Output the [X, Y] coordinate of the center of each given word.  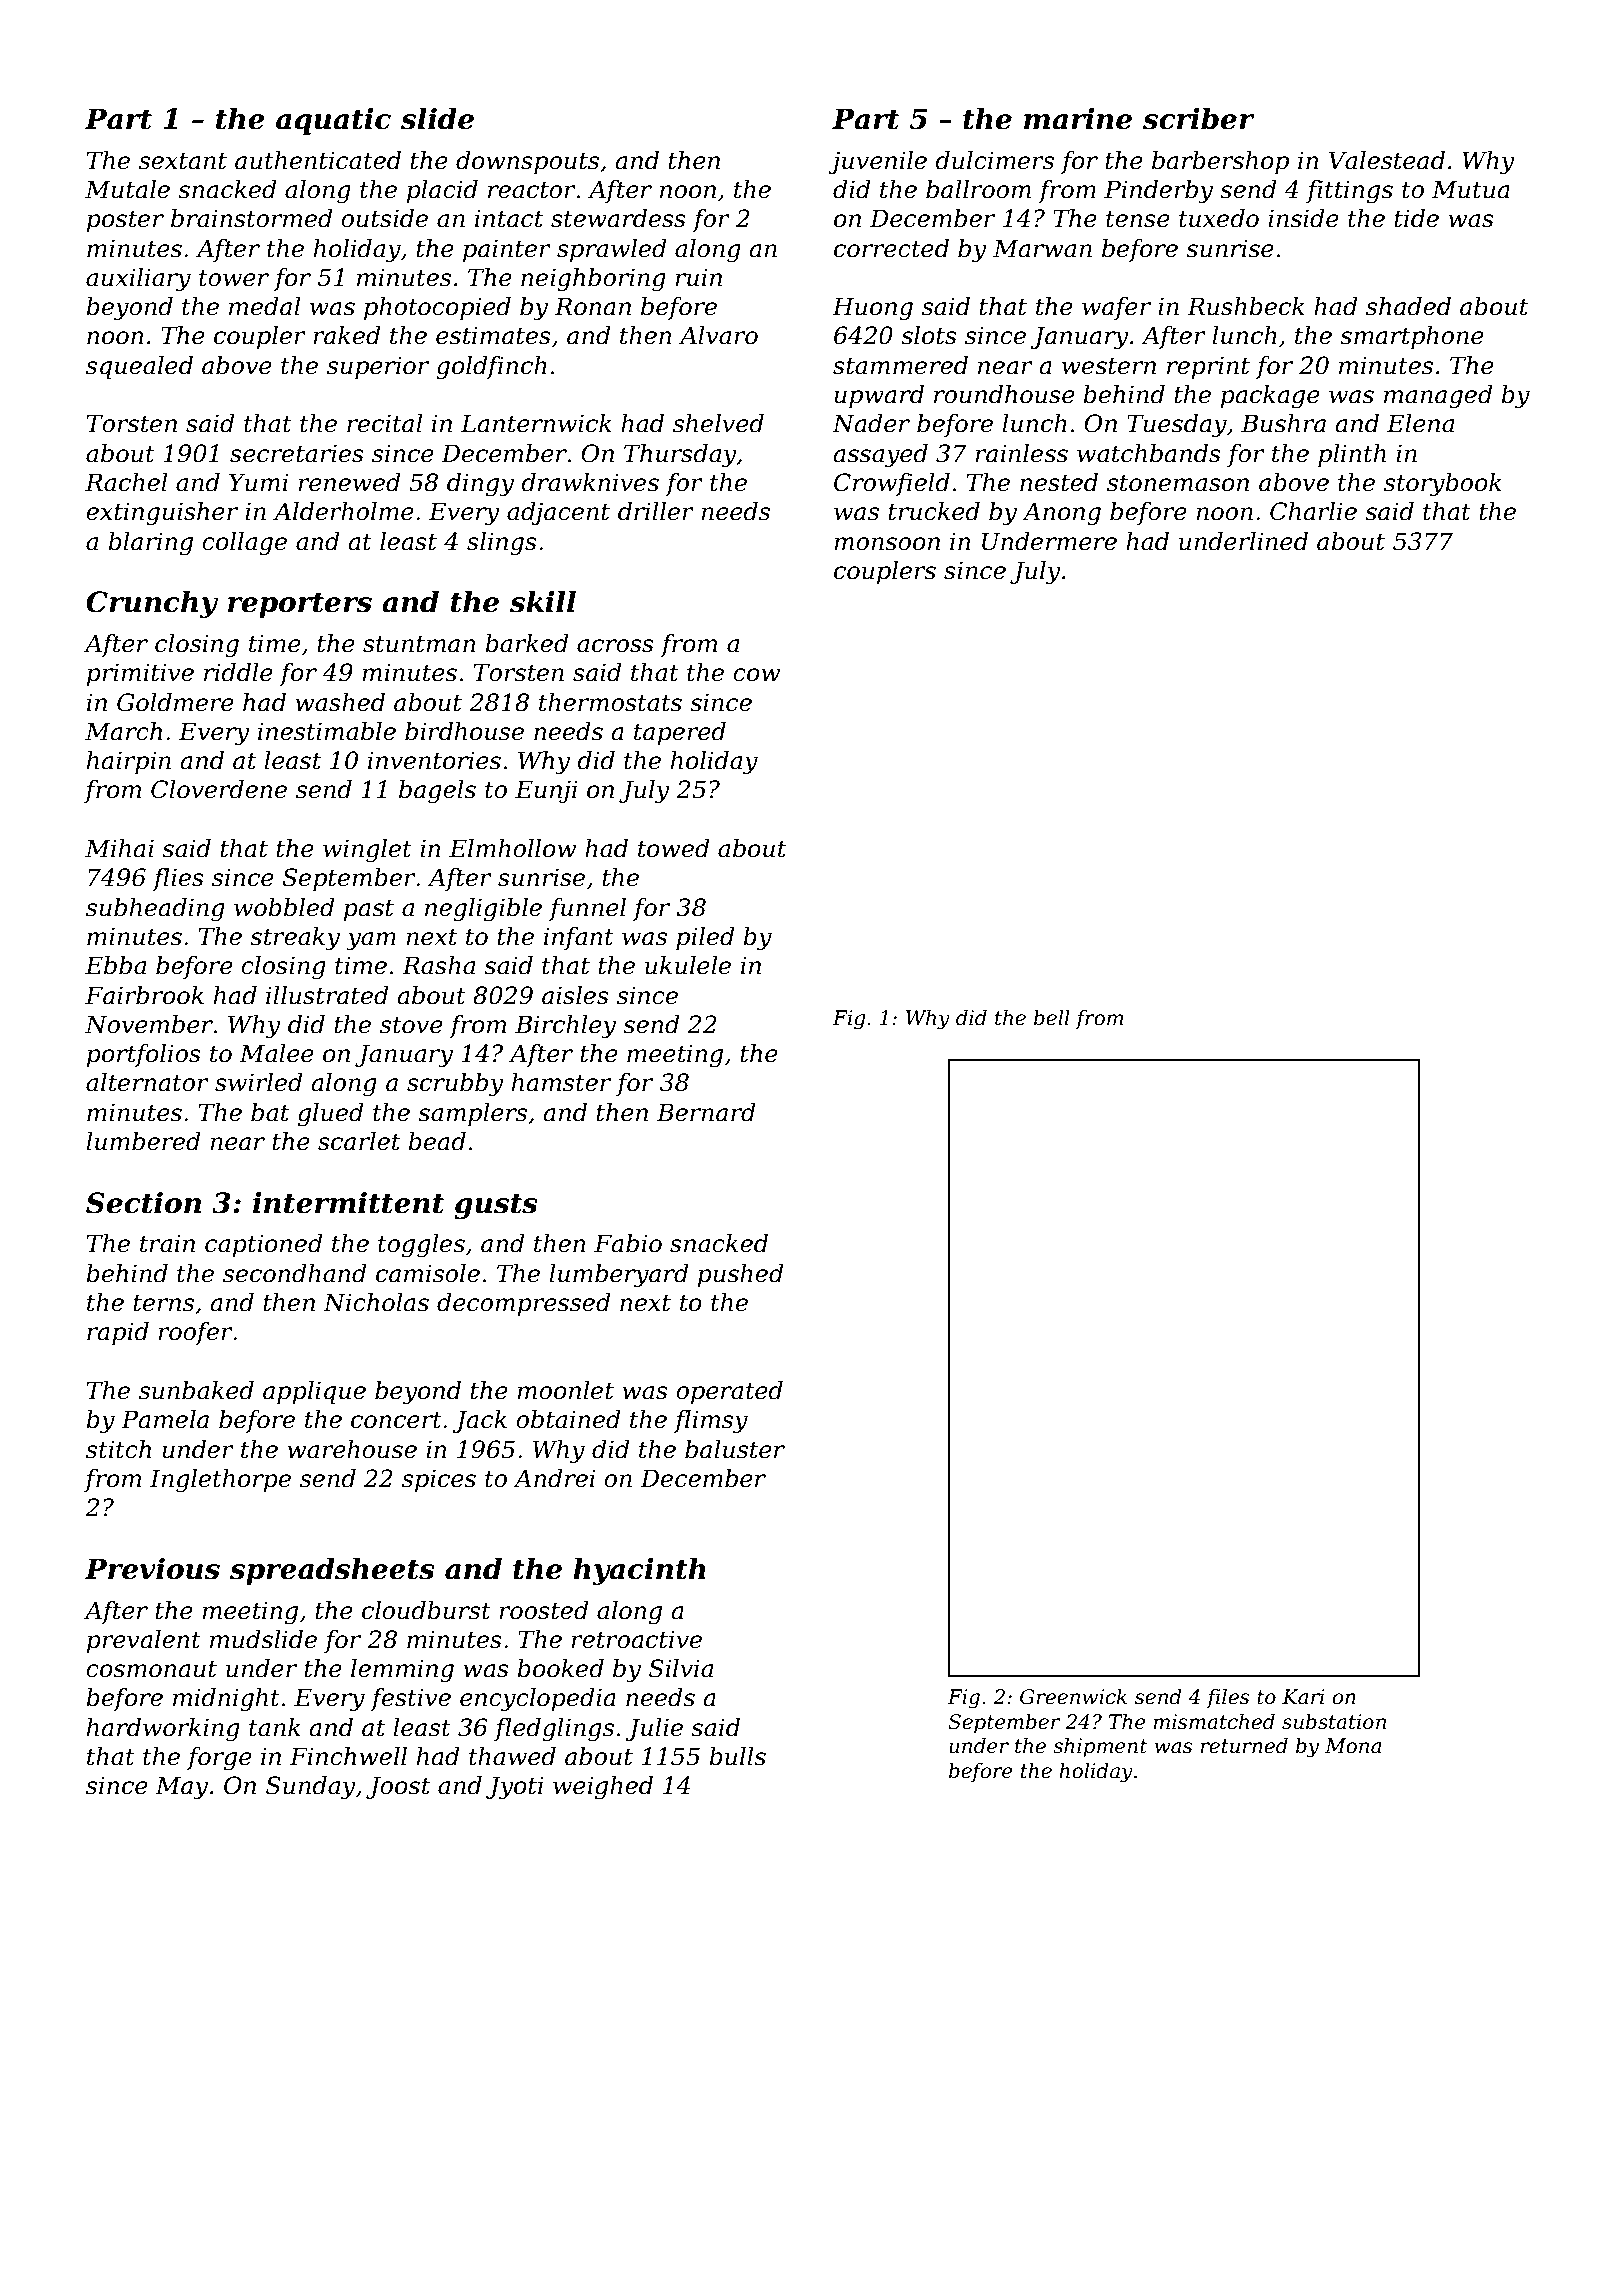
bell [1052, 1018]
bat [270, 1112]
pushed [740, 1275]
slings [502, 544]
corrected [891, 248]
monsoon [887, 544]
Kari [1303, 1697]
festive [410, 1699]
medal [265, 306]
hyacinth [639, 1571]
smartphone [1412, 337]
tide [1416, 218]
